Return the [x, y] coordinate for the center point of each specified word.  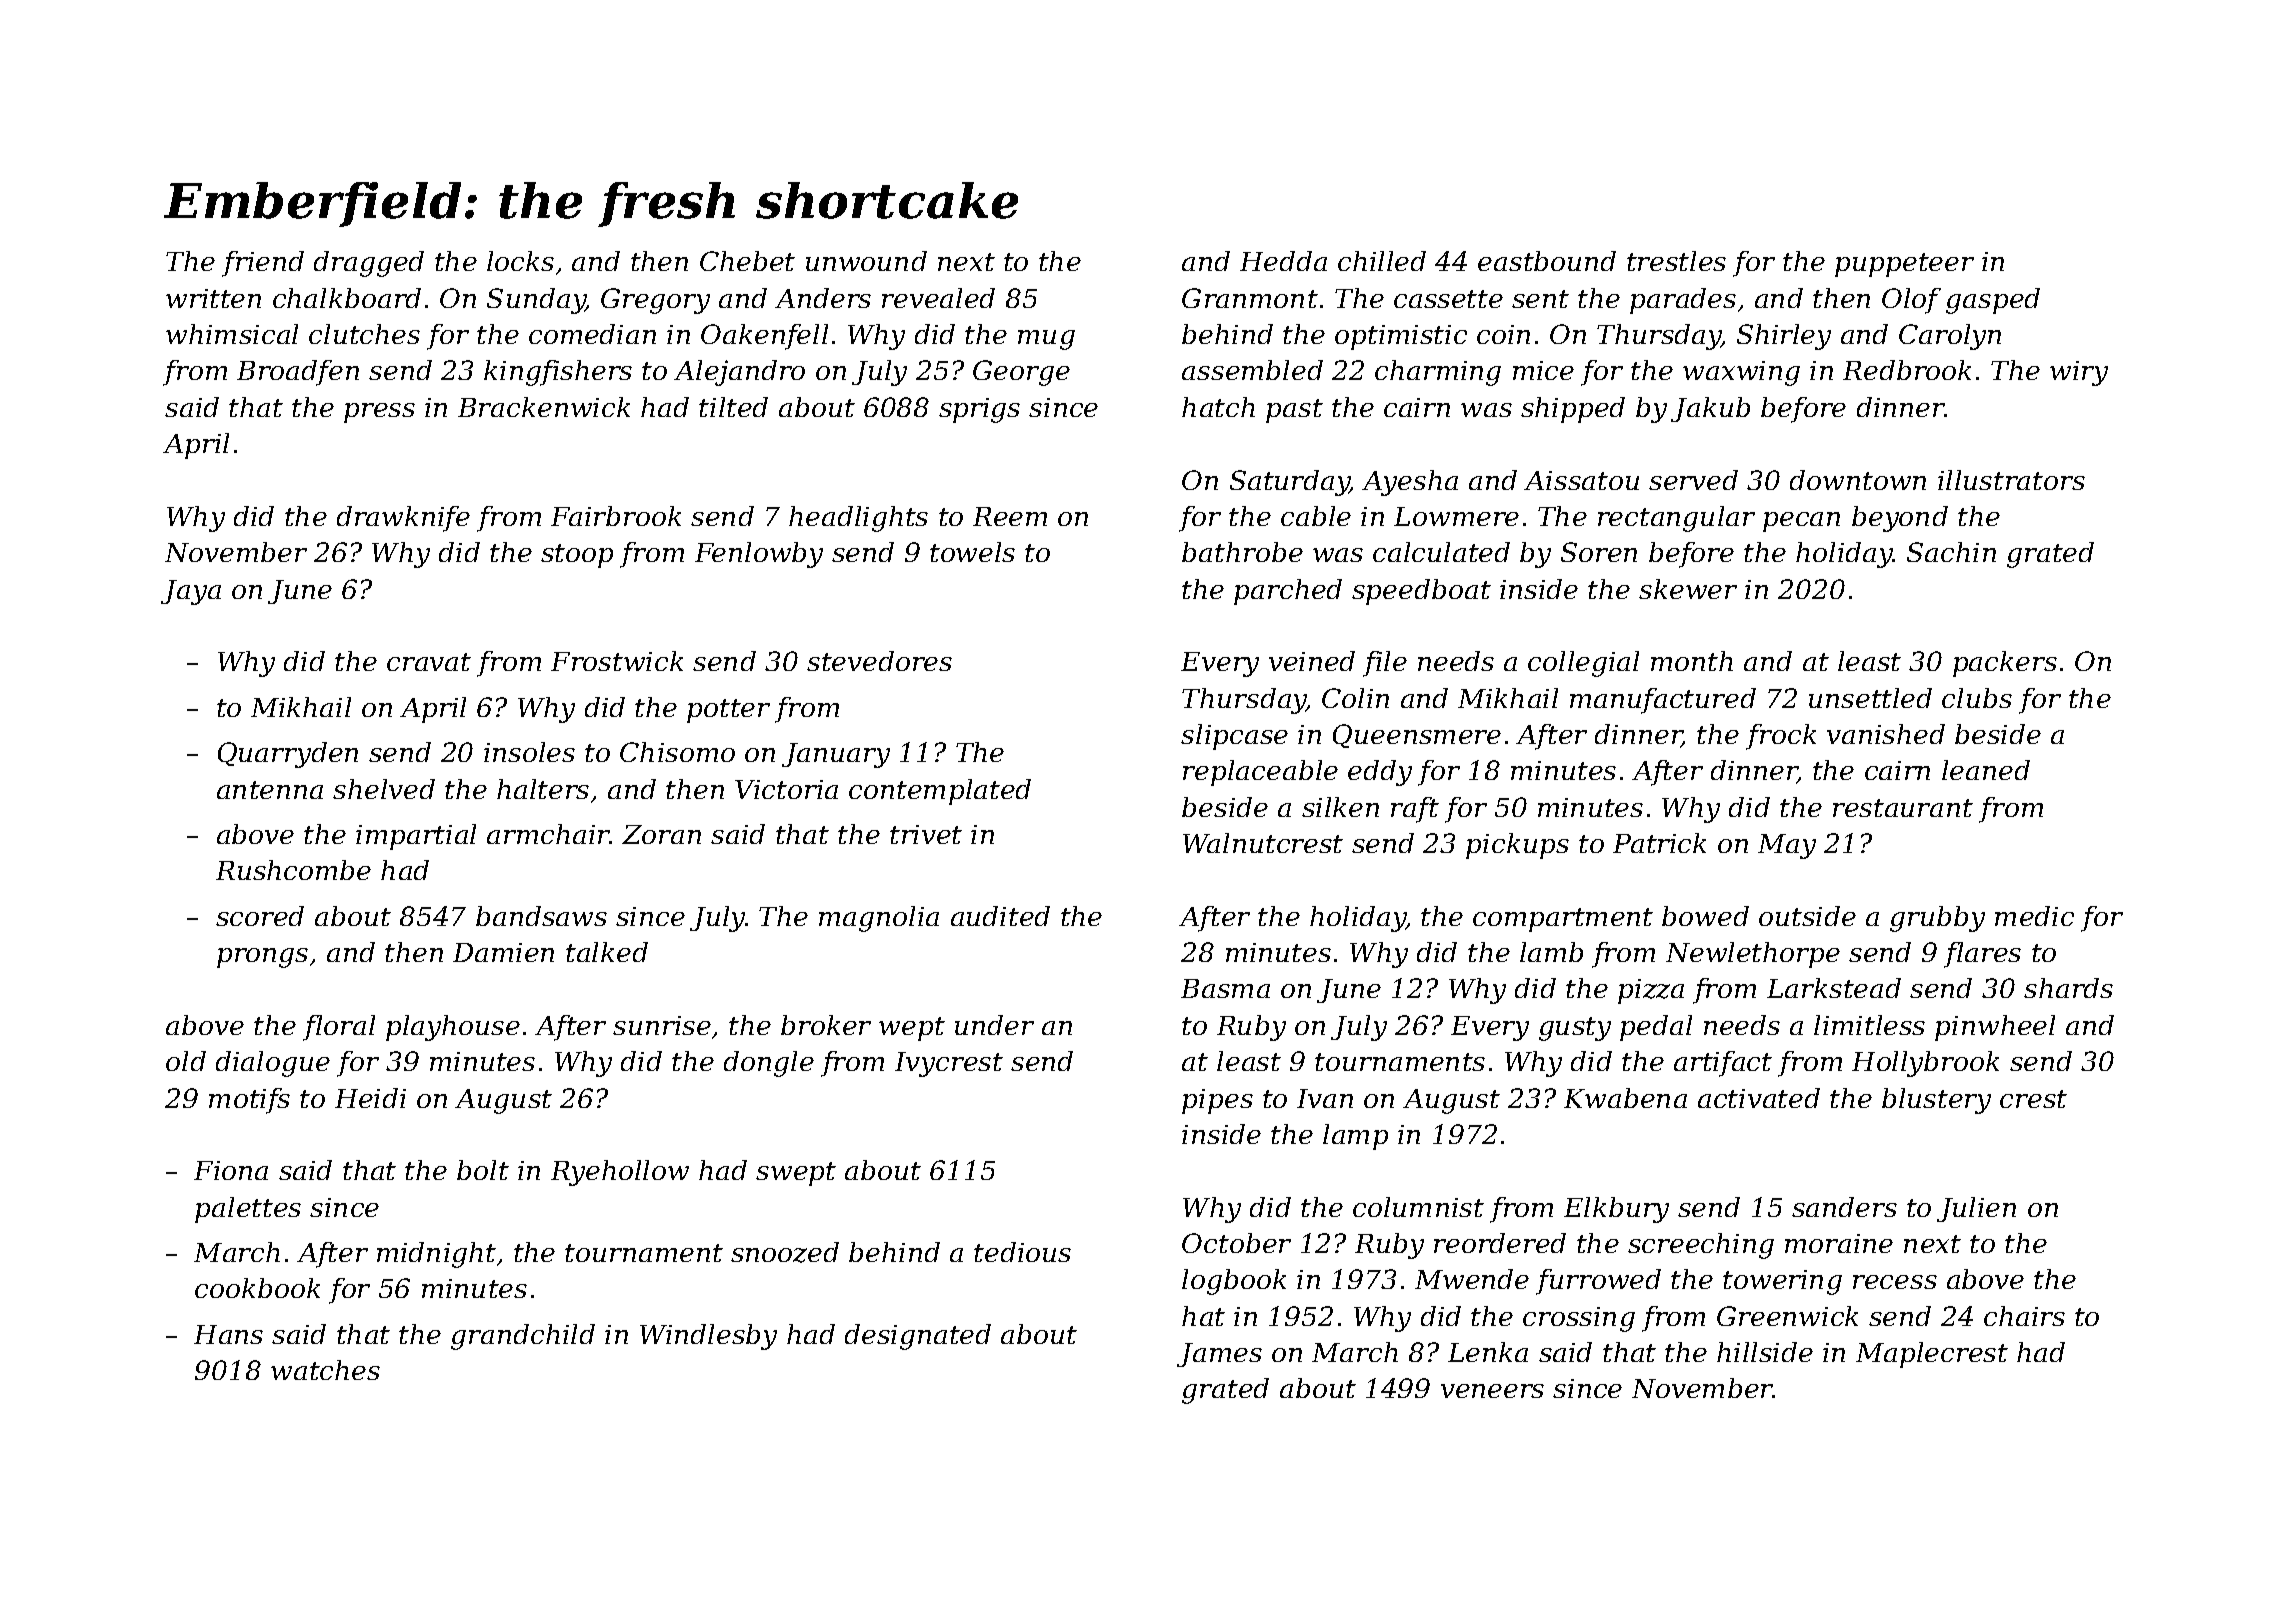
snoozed [785, 1252]
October [1236, 1243]
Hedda [1283, 261]
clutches [364, 334]
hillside [1765, 1352]
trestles [1676, 261]
